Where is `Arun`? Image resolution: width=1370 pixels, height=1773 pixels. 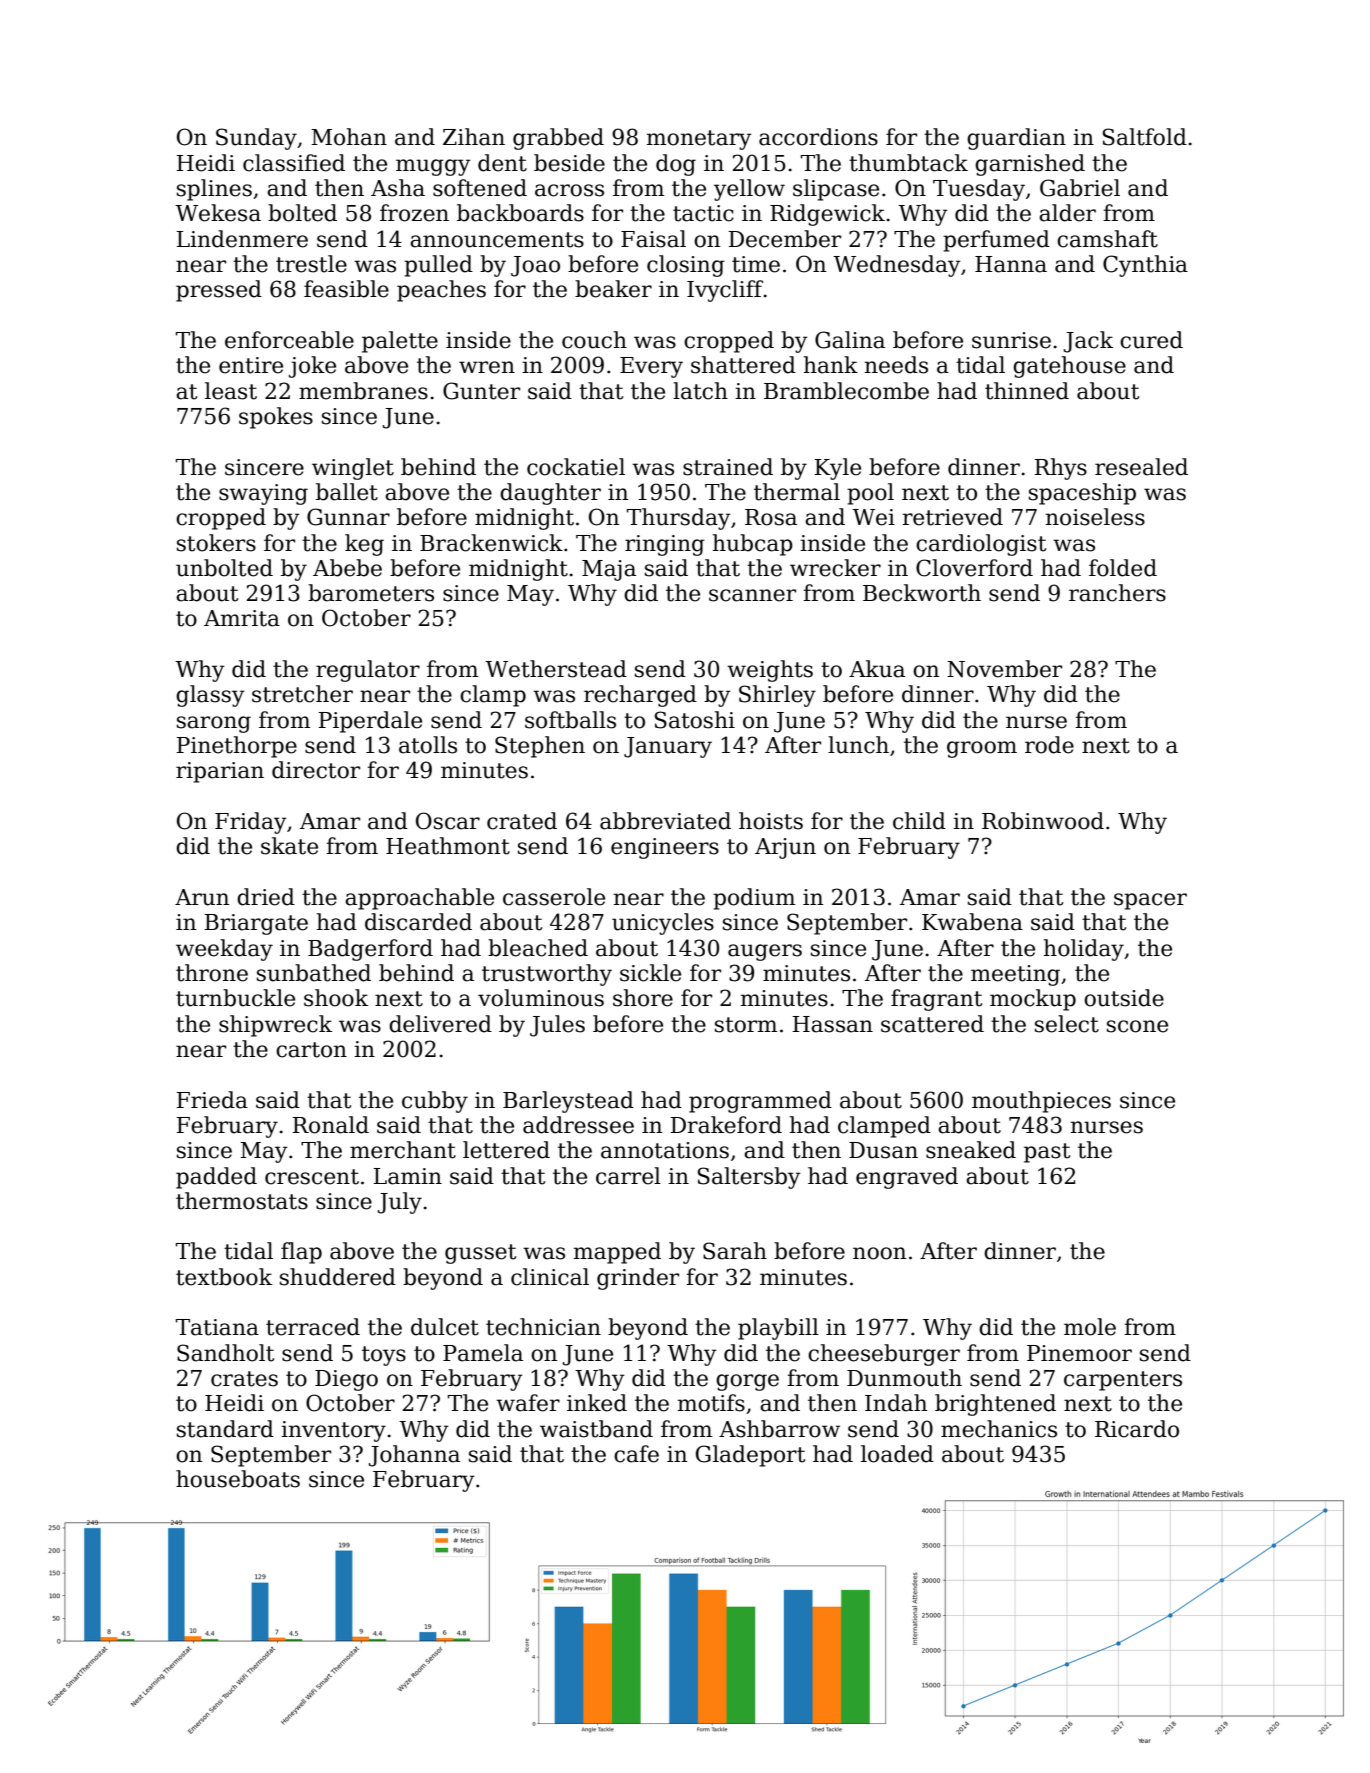
Arun is located at coordinates (202, 897).
